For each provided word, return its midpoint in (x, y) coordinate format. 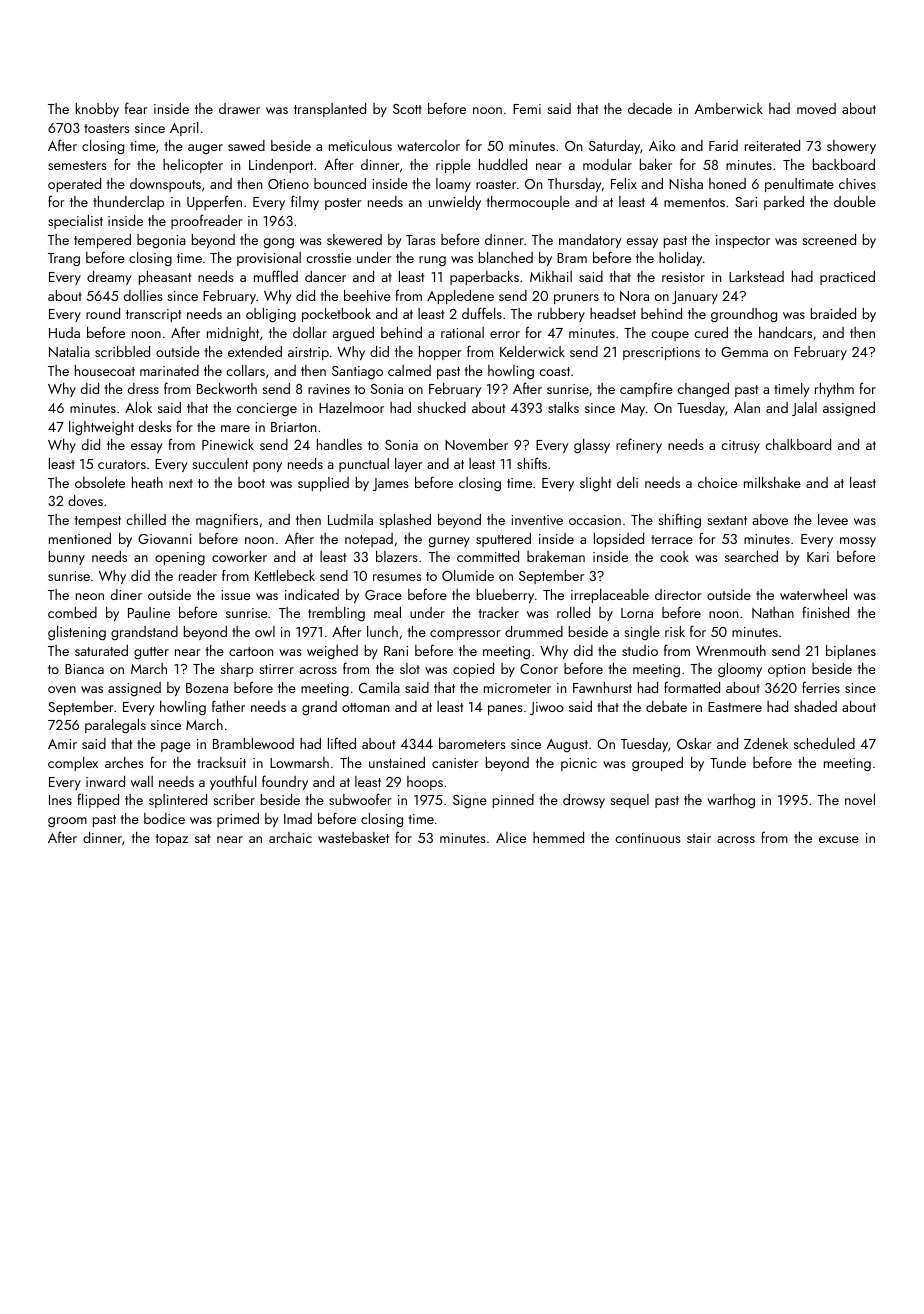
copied (473, 670)
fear (136, 108)
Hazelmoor (351, 407)
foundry (285, 782)
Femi (527, 109)
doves (85, 500)
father (228, 706)
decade (650, 108)
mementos (694, 202)
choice (717, 482)
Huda (64, 332)
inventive (537, 520)
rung (432, 261)
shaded (815, 706)
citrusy (740, 446)
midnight (233, 334)
